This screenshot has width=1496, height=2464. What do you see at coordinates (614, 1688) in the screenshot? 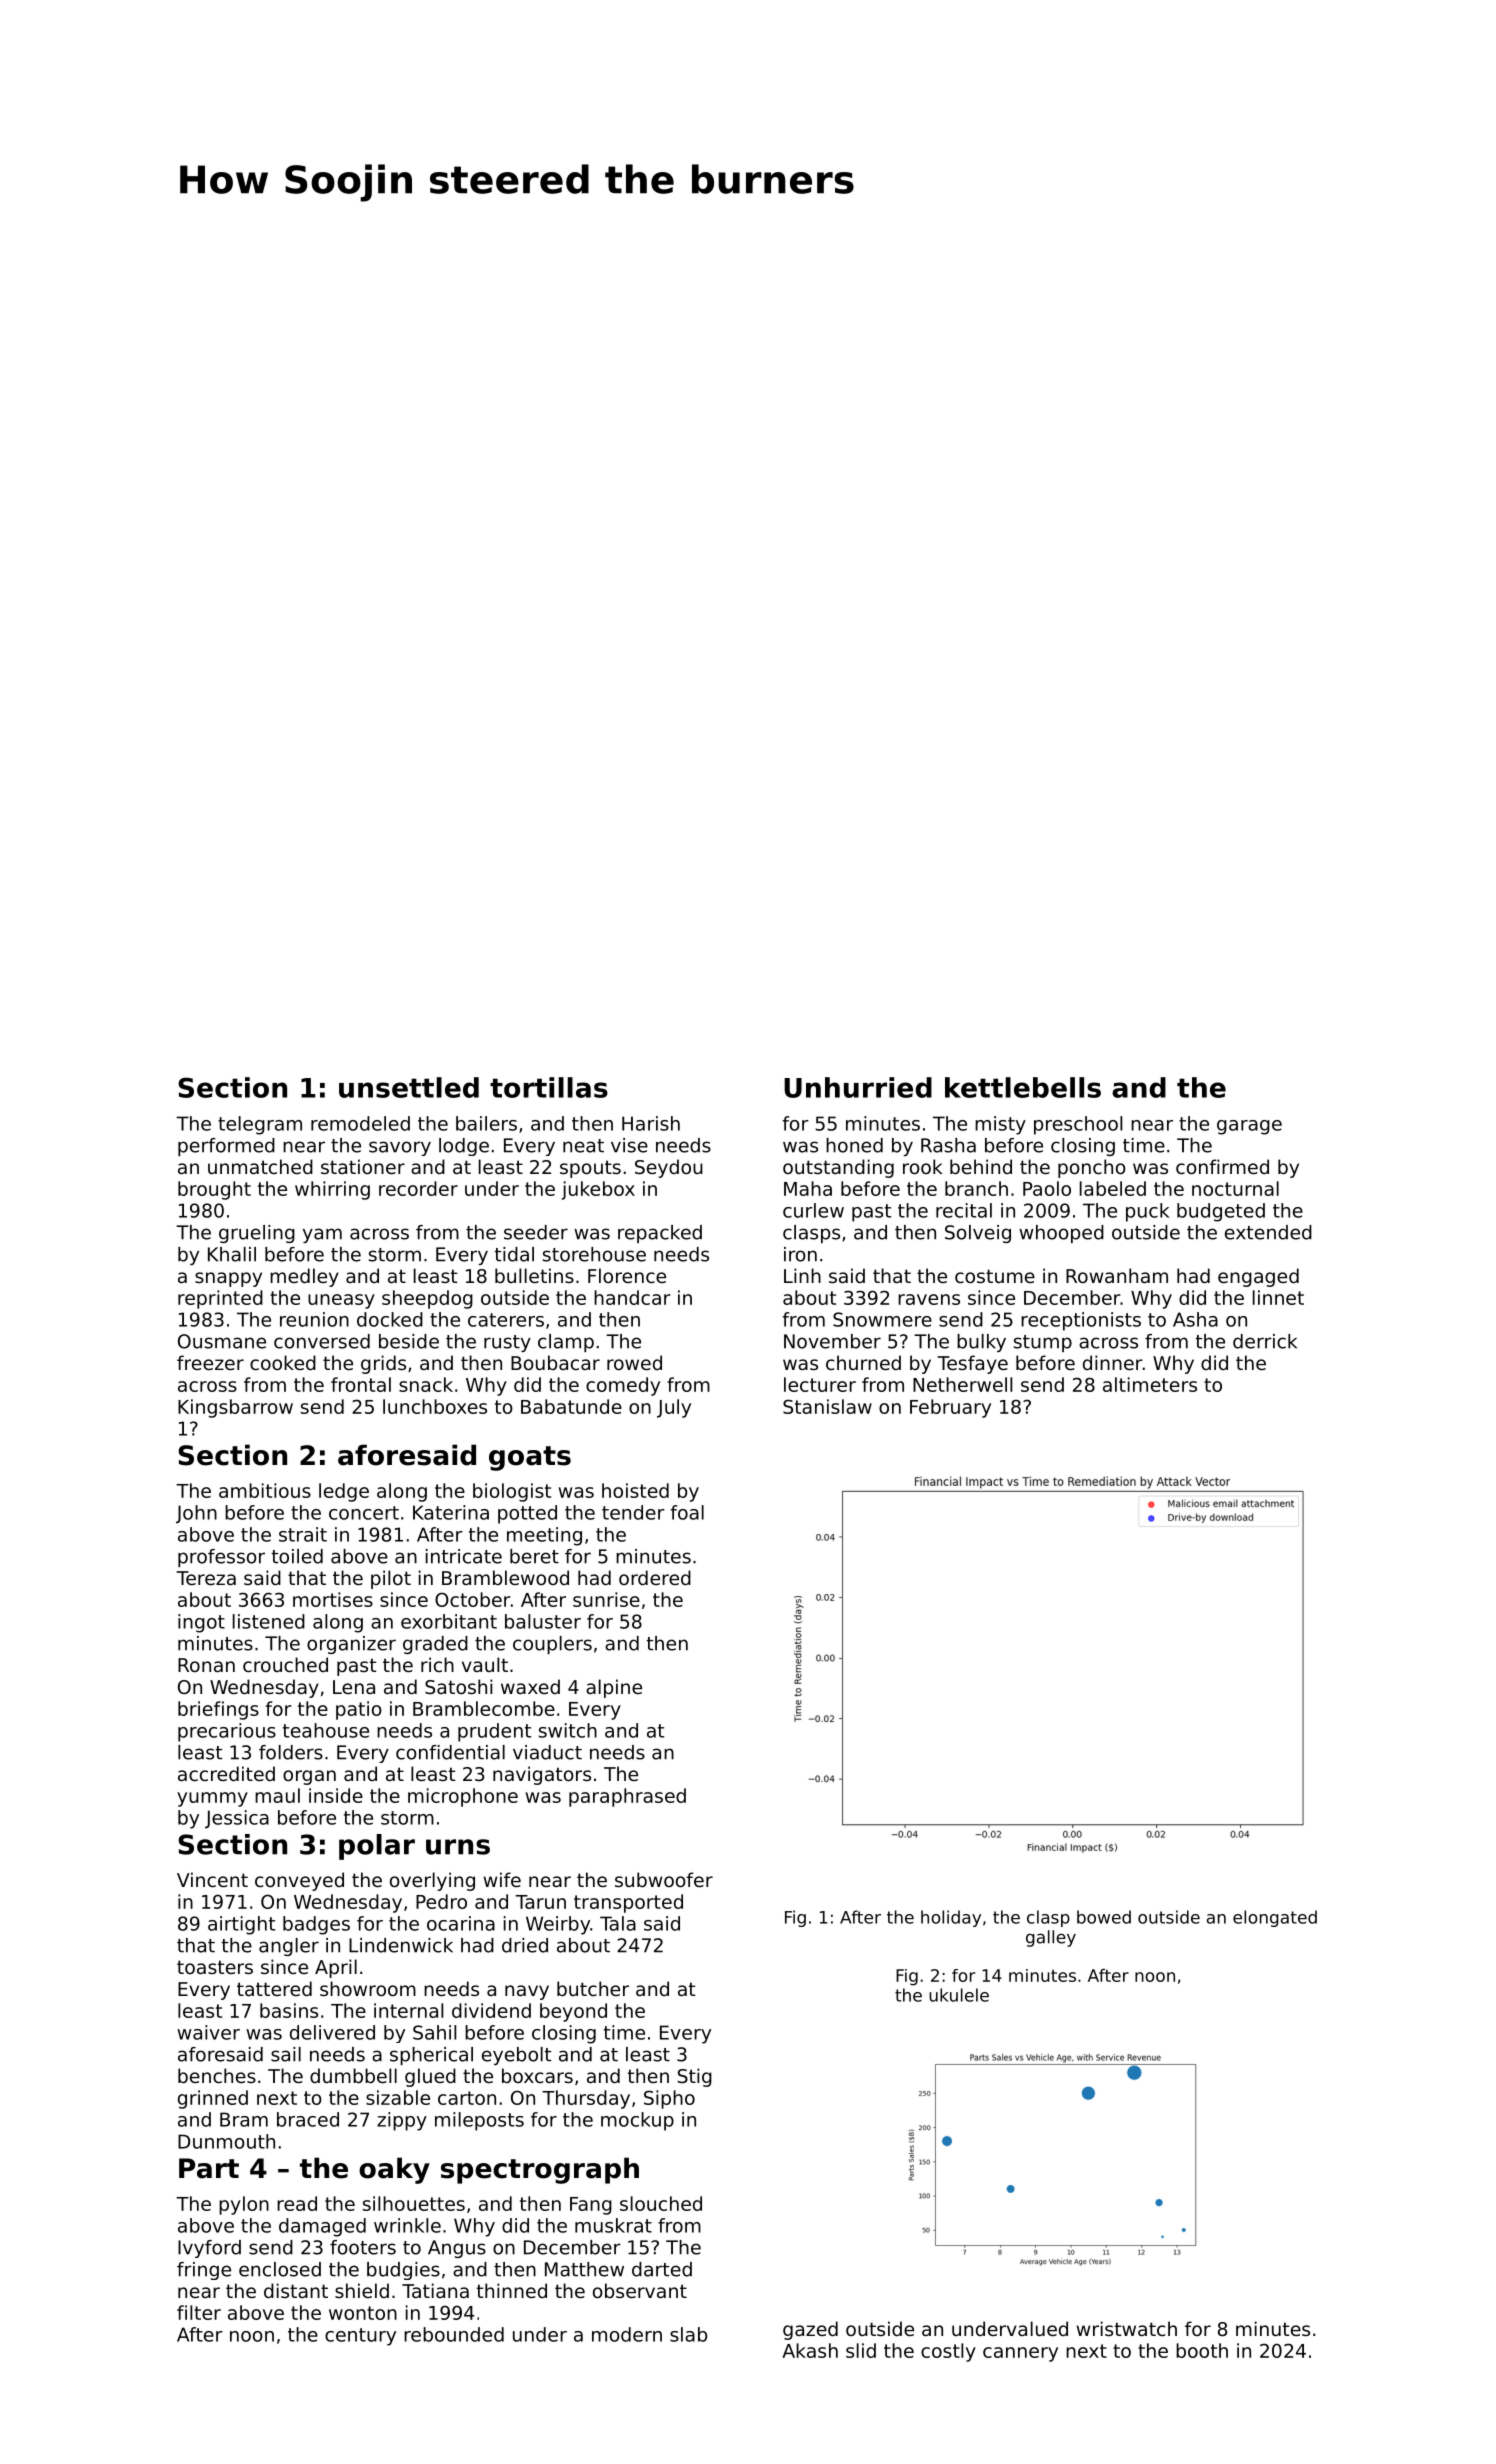
I see `alpine` at bounding box center [614, 1688].
